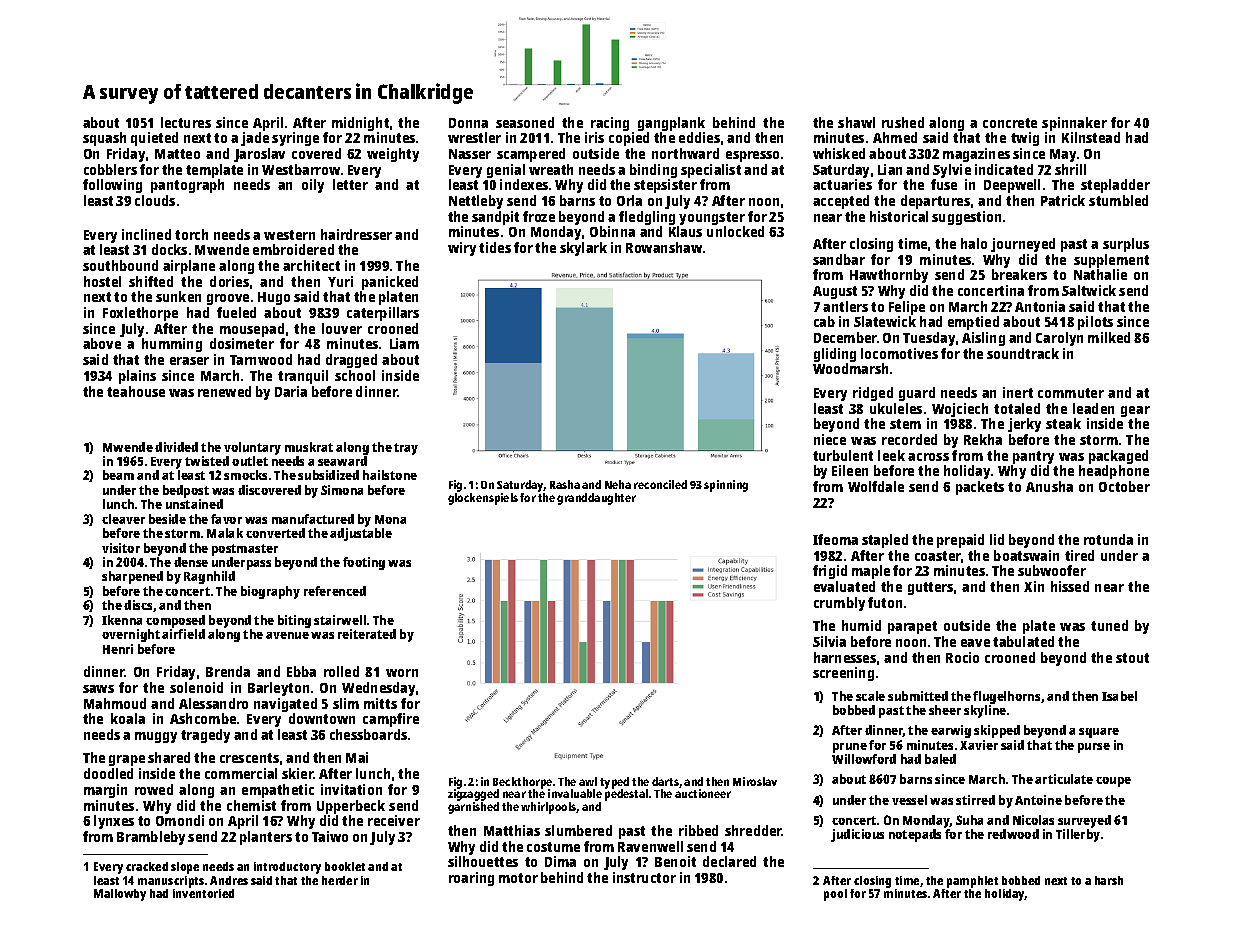 The image size is (1233, 952). What do you see at coordinates (402, 673) in the screenshot?
I see `worn` at bounding box center [402, 673].
